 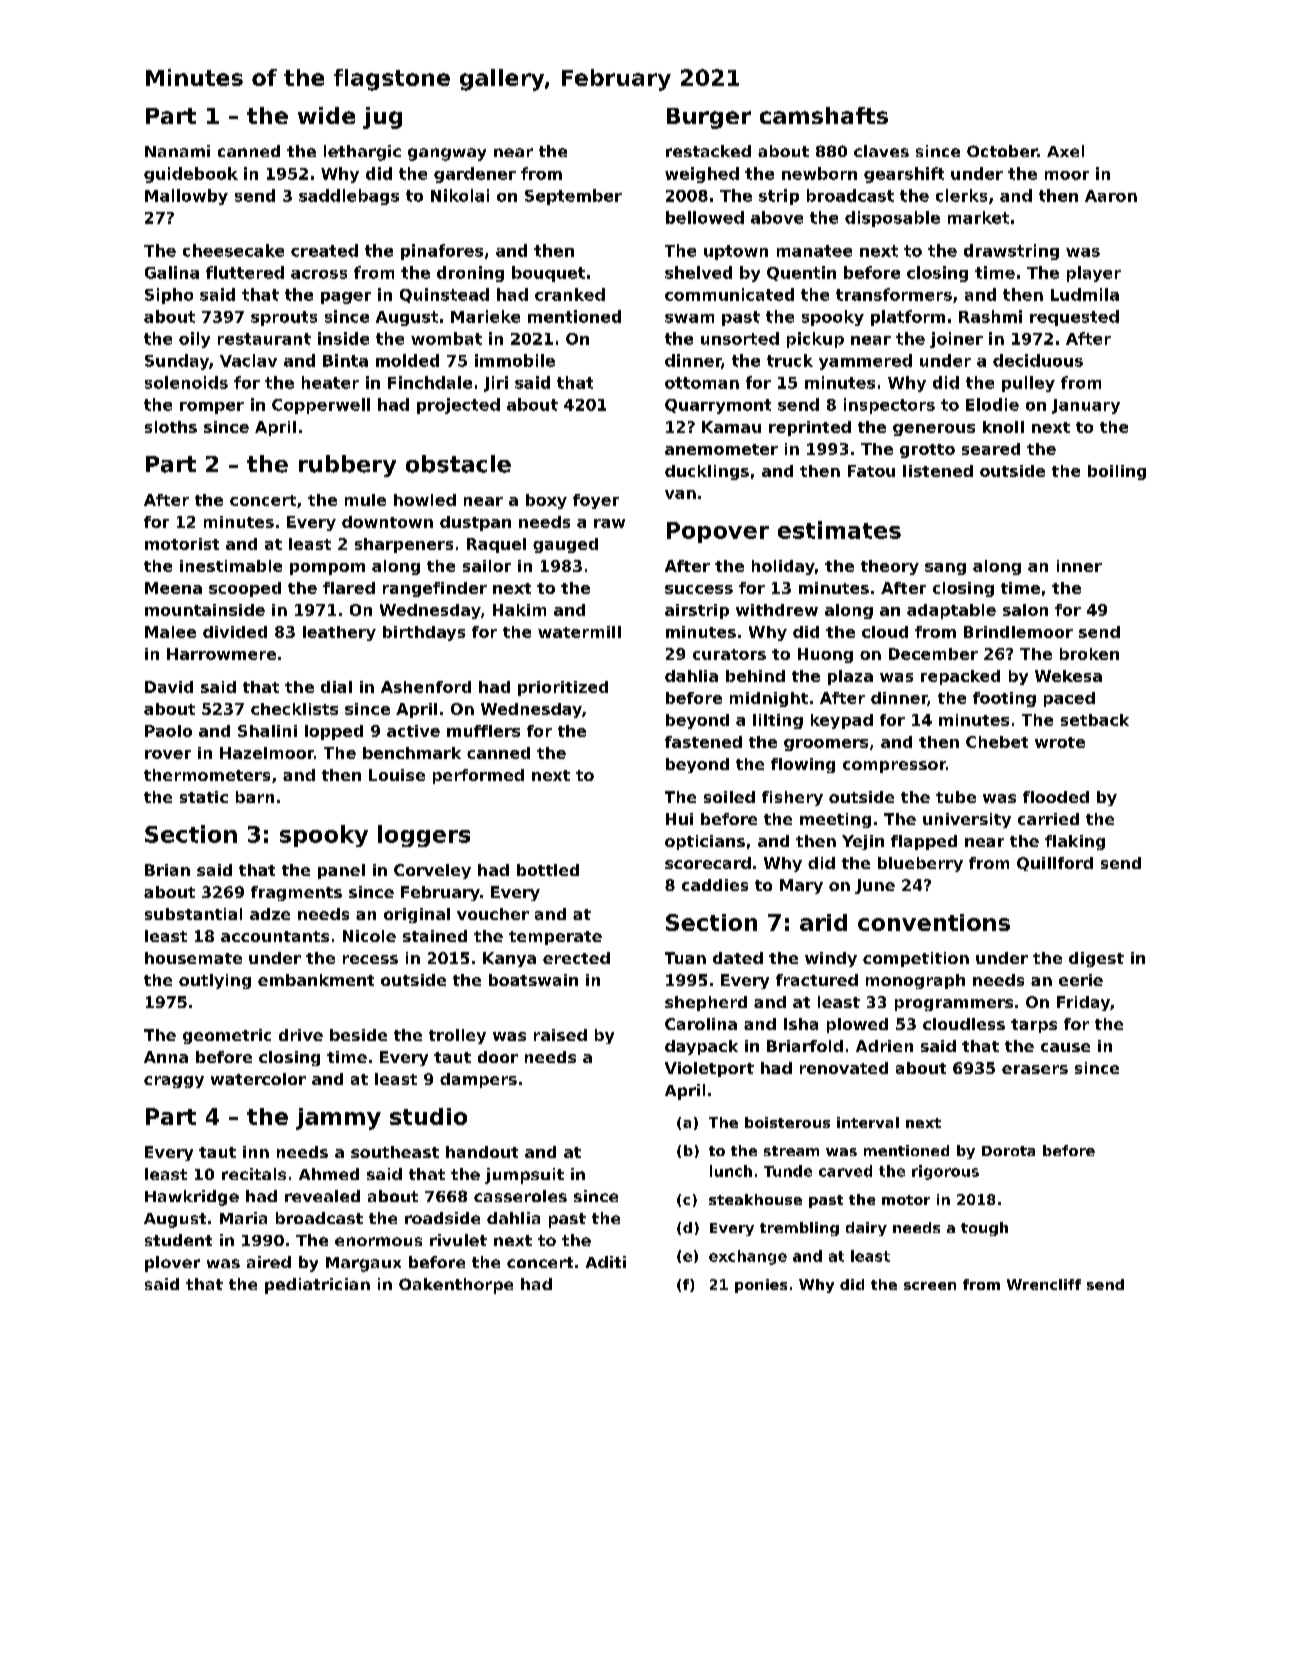 What do you see at coordinates (1086, 406) in the image?
I see `January` at bounding box center [1086, 406].
